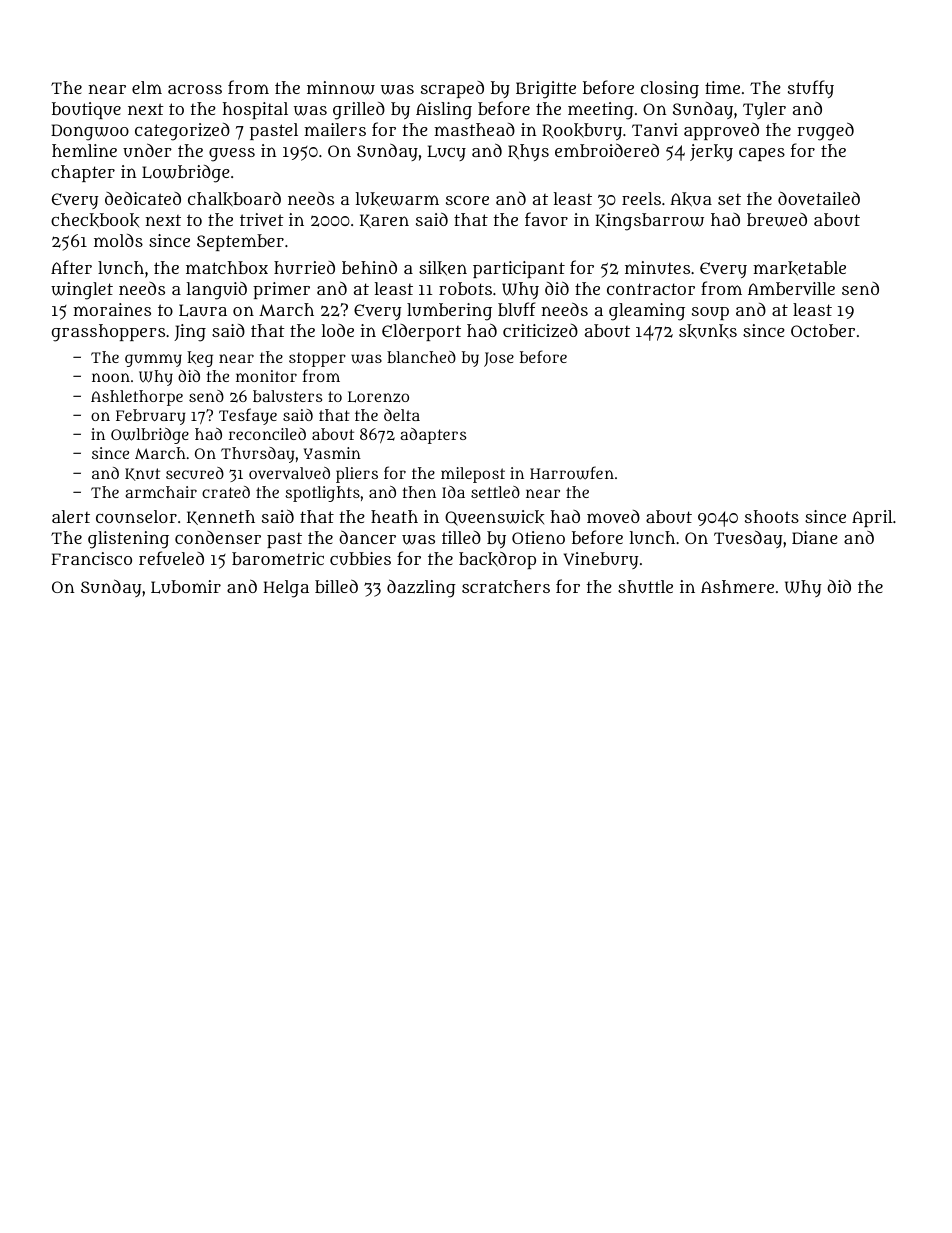 The width and height of the document is (952, 1233). What do you see at coordinates (92, 558) in the document?
I see `Francisco` at bounding box center [92, 558].
